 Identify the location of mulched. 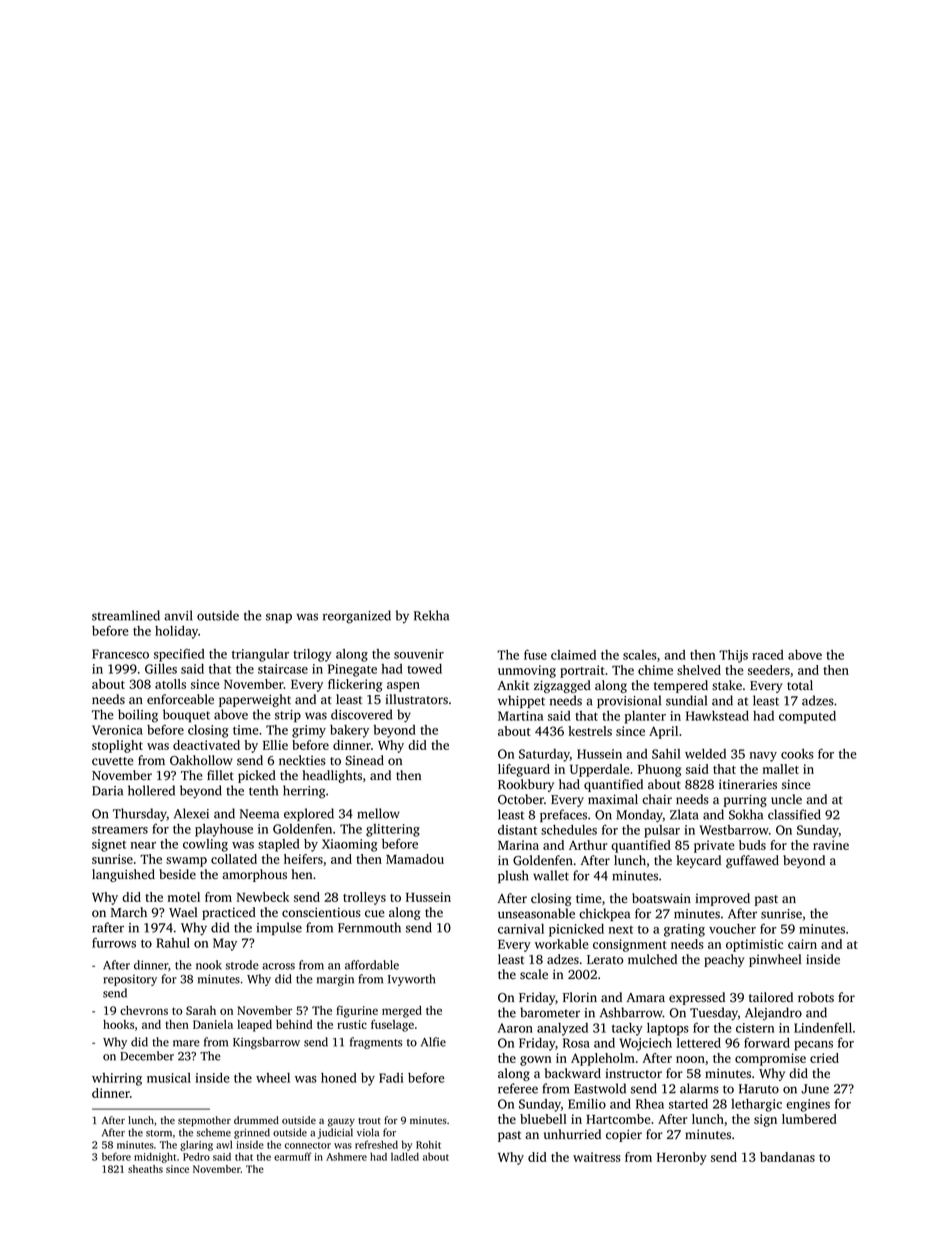
(652, 959).
